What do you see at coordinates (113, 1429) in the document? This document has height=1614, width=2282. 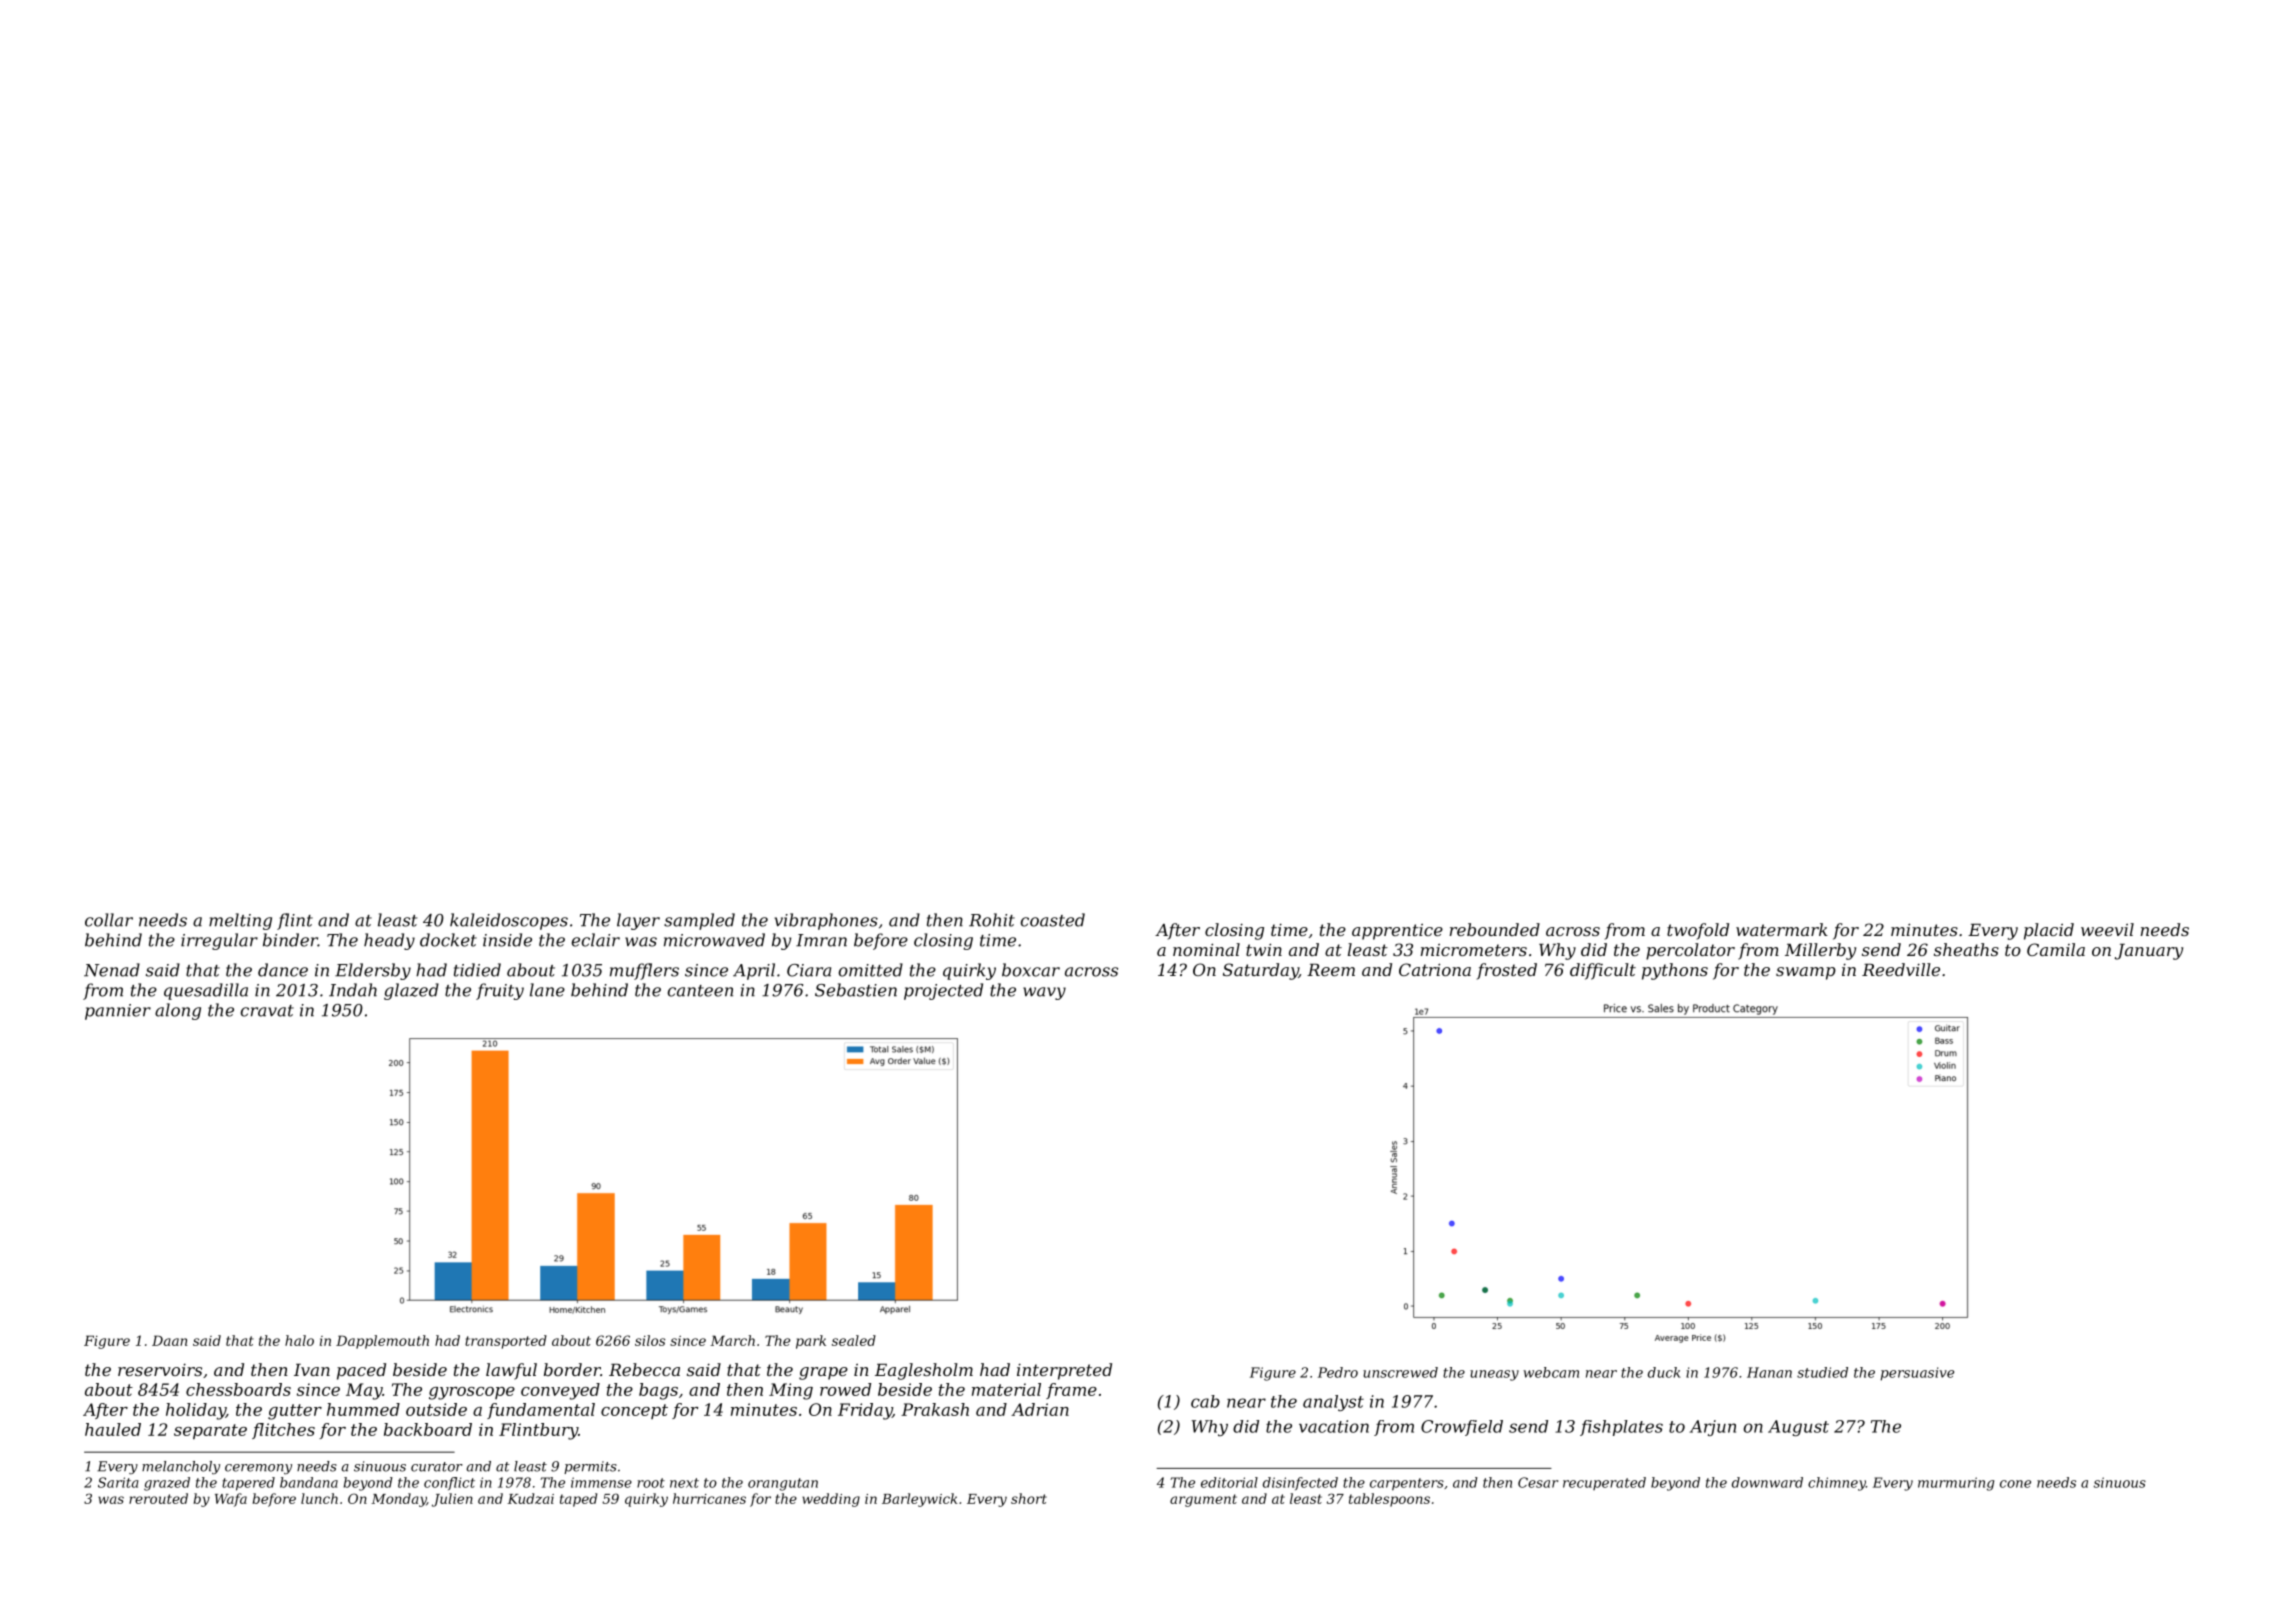 I see `hauled` at bounding box center [113, 1429].
